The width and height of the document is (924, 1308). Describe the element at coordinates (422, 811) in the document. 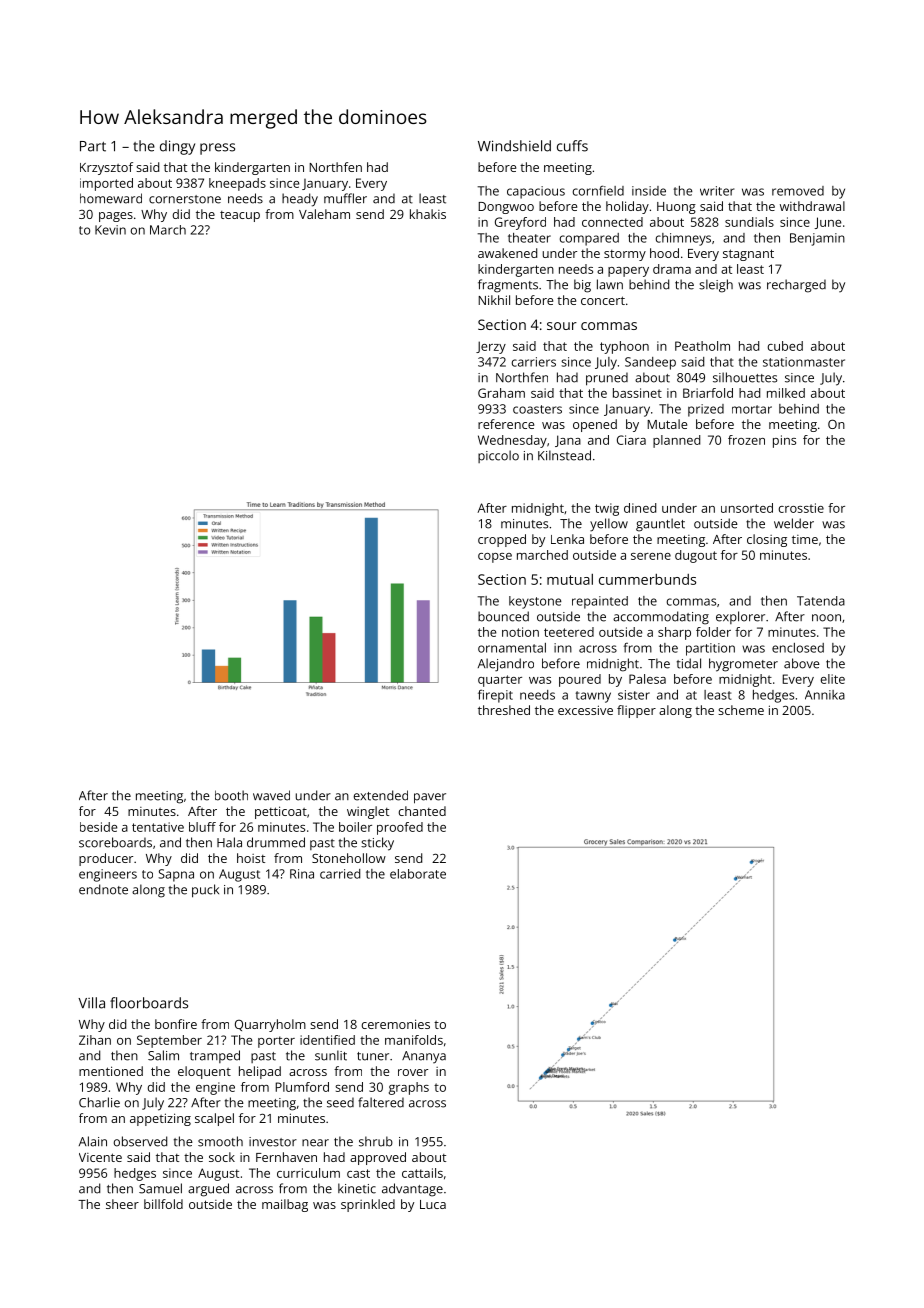

I see `chanted` at that location.
